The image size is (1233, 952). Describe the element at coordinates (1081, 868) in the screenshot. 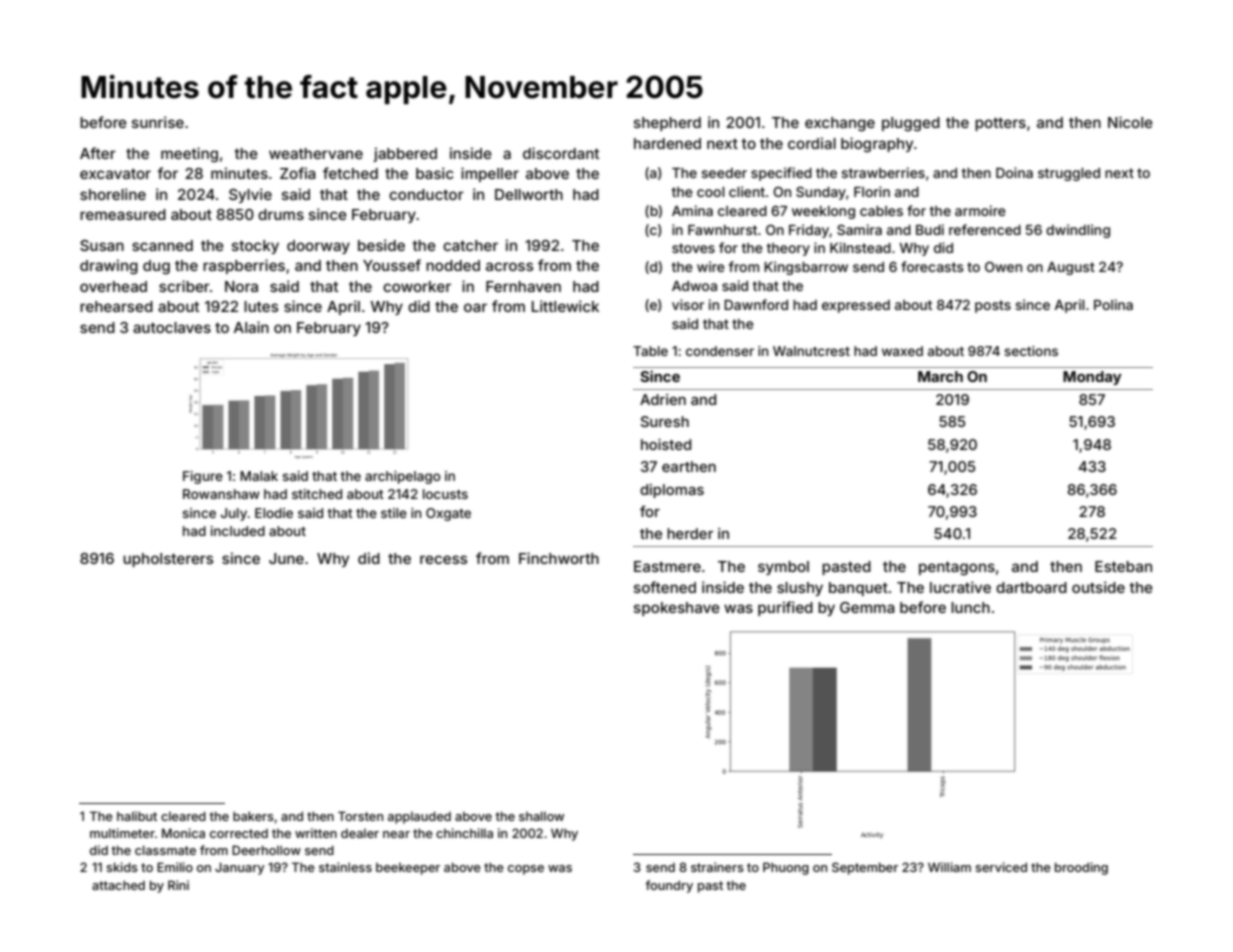

I see `brooding` at that location.
